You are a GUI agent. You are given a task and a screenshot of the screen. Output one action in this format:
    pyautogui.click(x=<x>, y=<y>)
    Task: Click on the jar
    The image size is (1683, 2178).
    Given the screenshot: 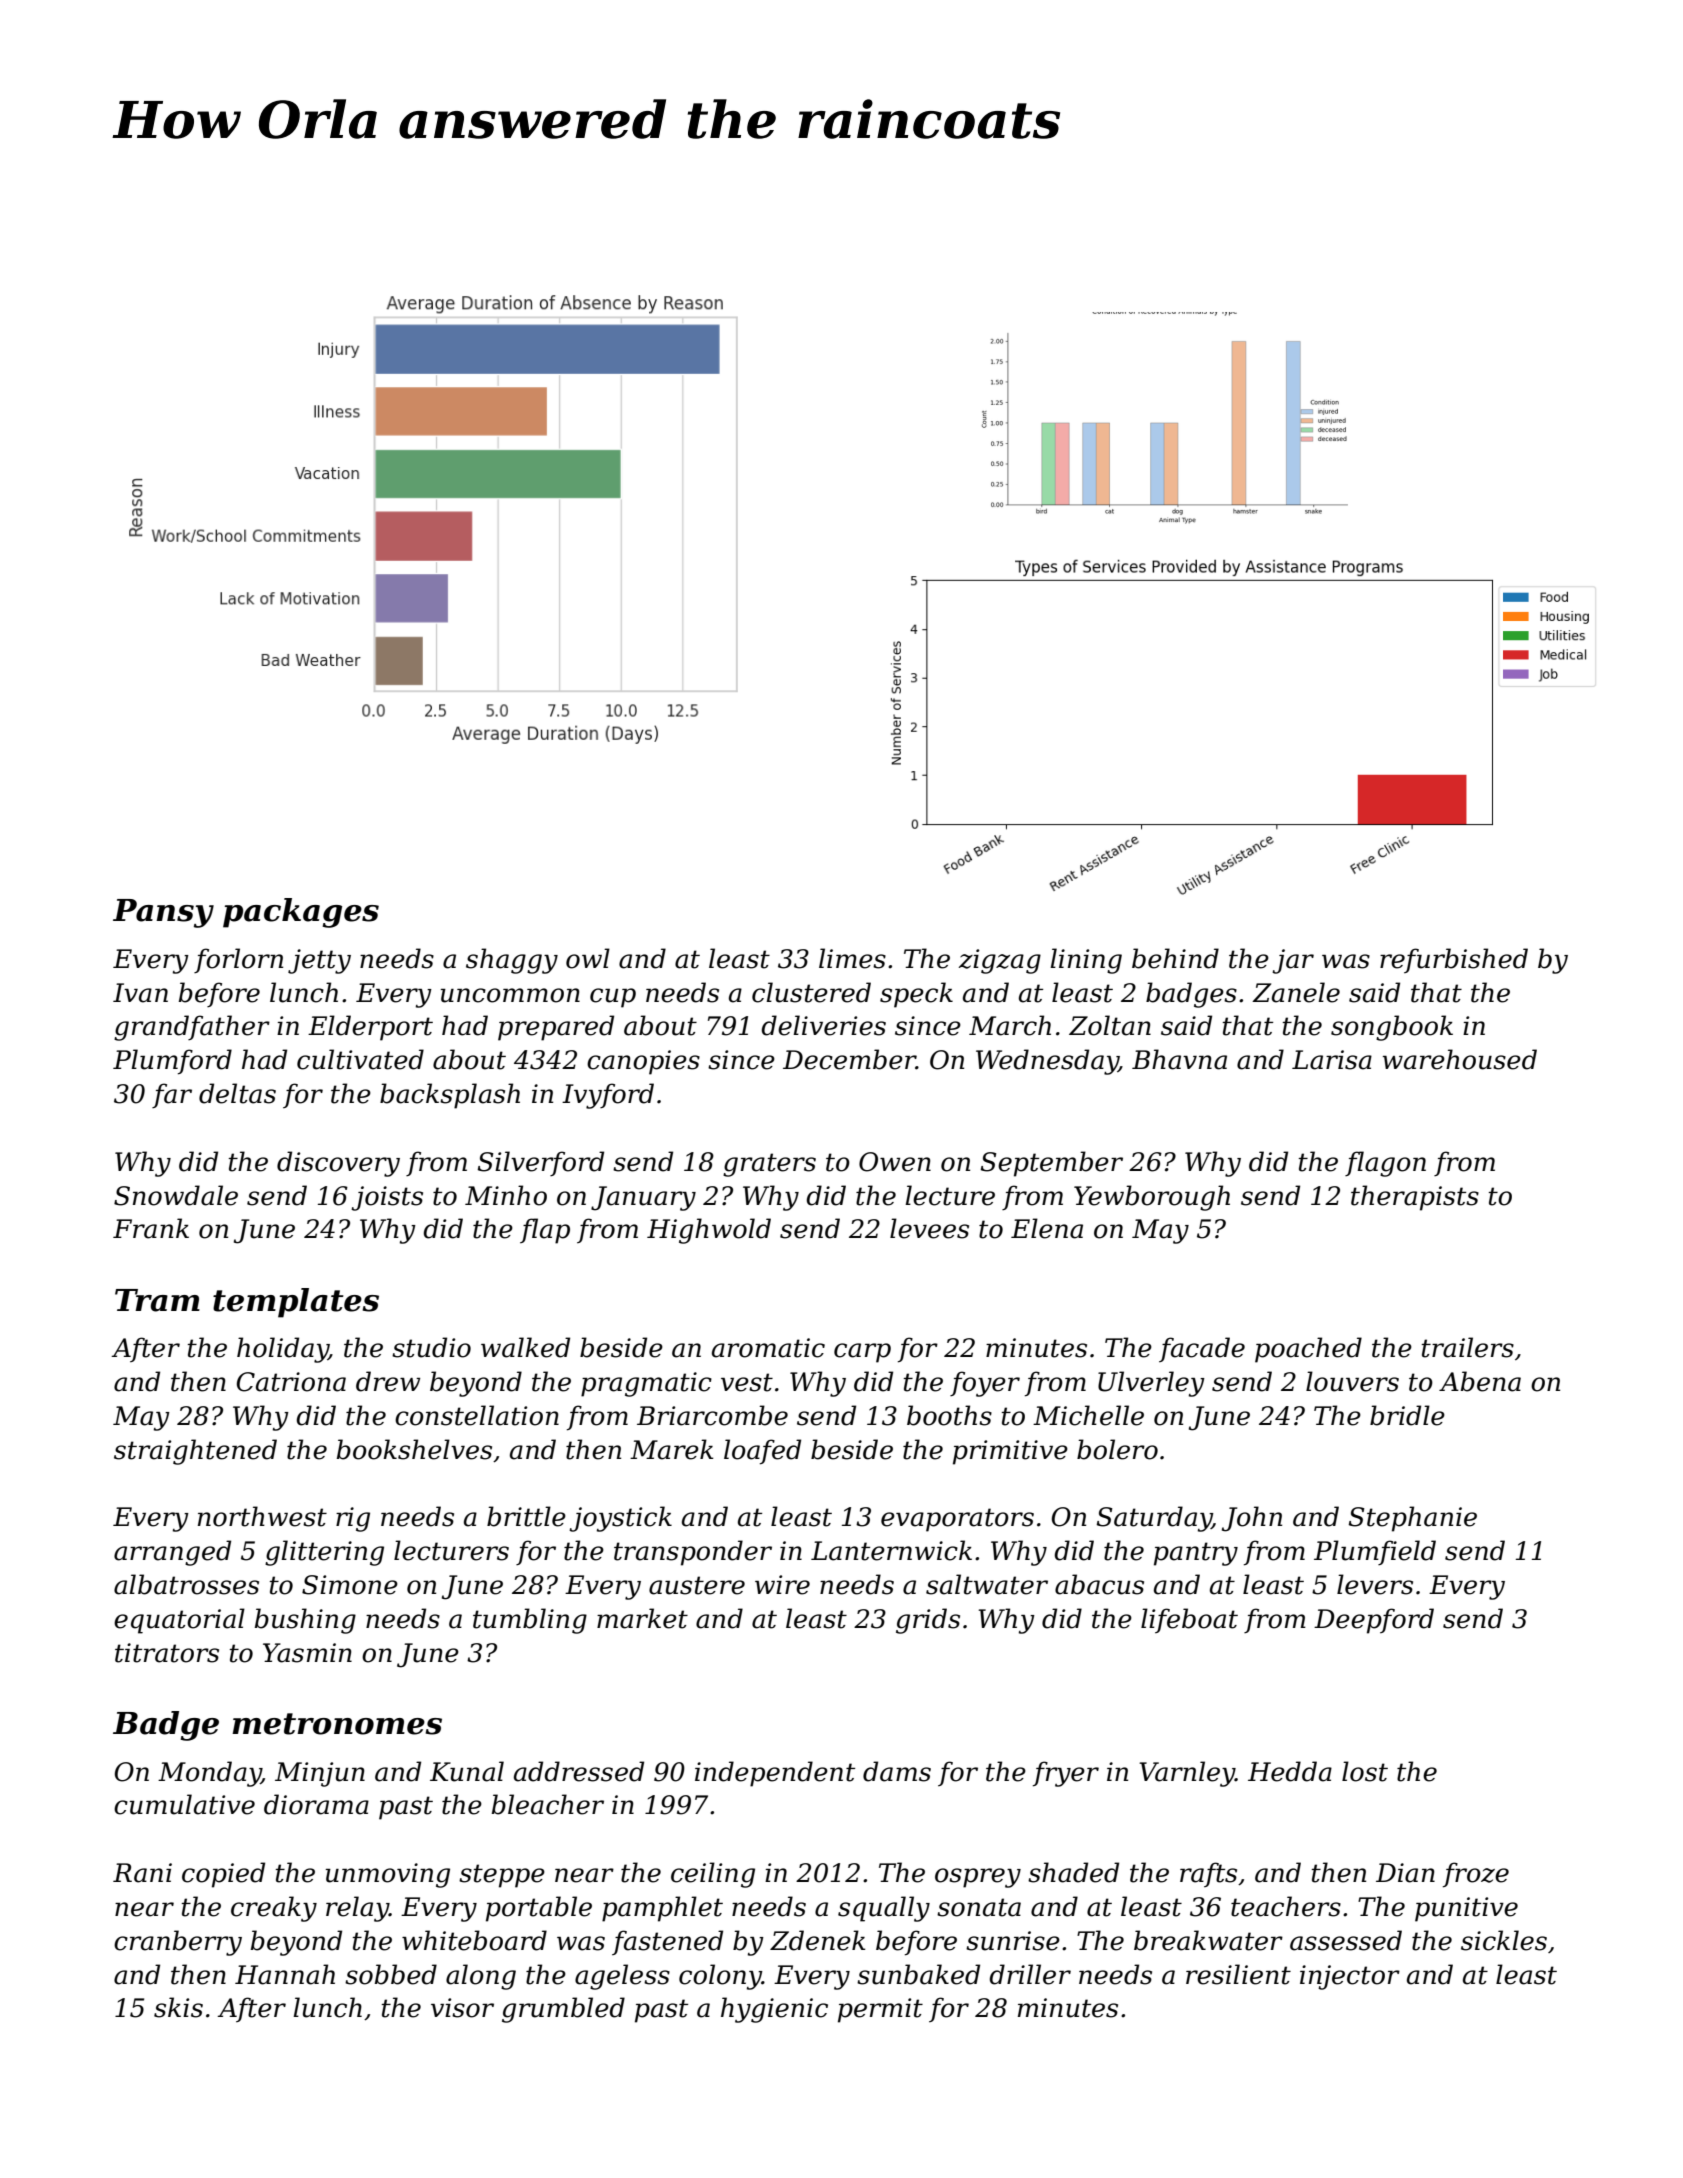 What is the action you would take?
    pyautogui.click(x=1293, y=961)
